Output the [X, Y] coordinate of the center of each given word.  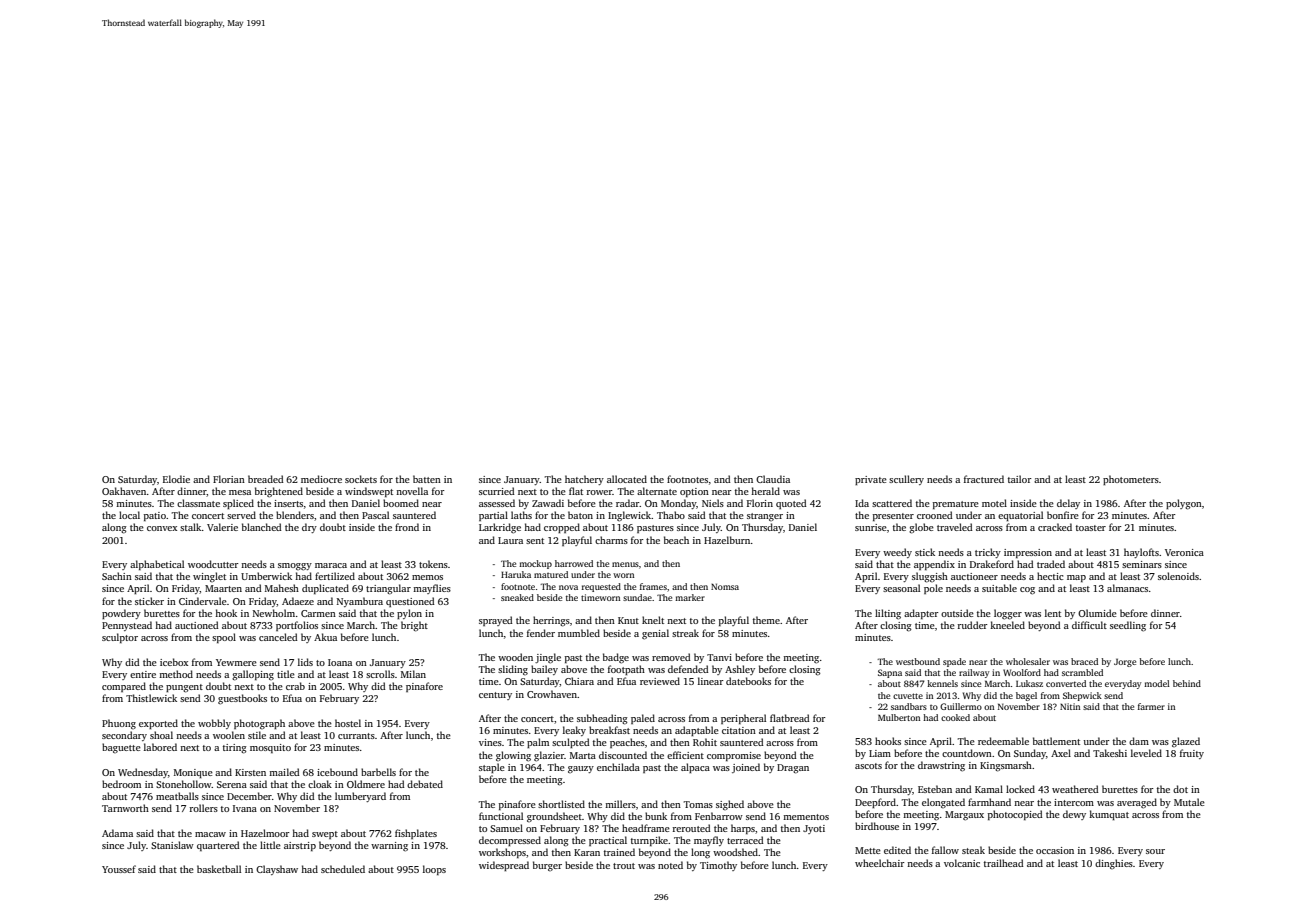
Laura [510, 540]
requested [601, 587]
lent [1053, 613]
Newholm [274, 613]
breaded [266, 479]
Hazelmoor [265, 833]
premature [956, 505]
